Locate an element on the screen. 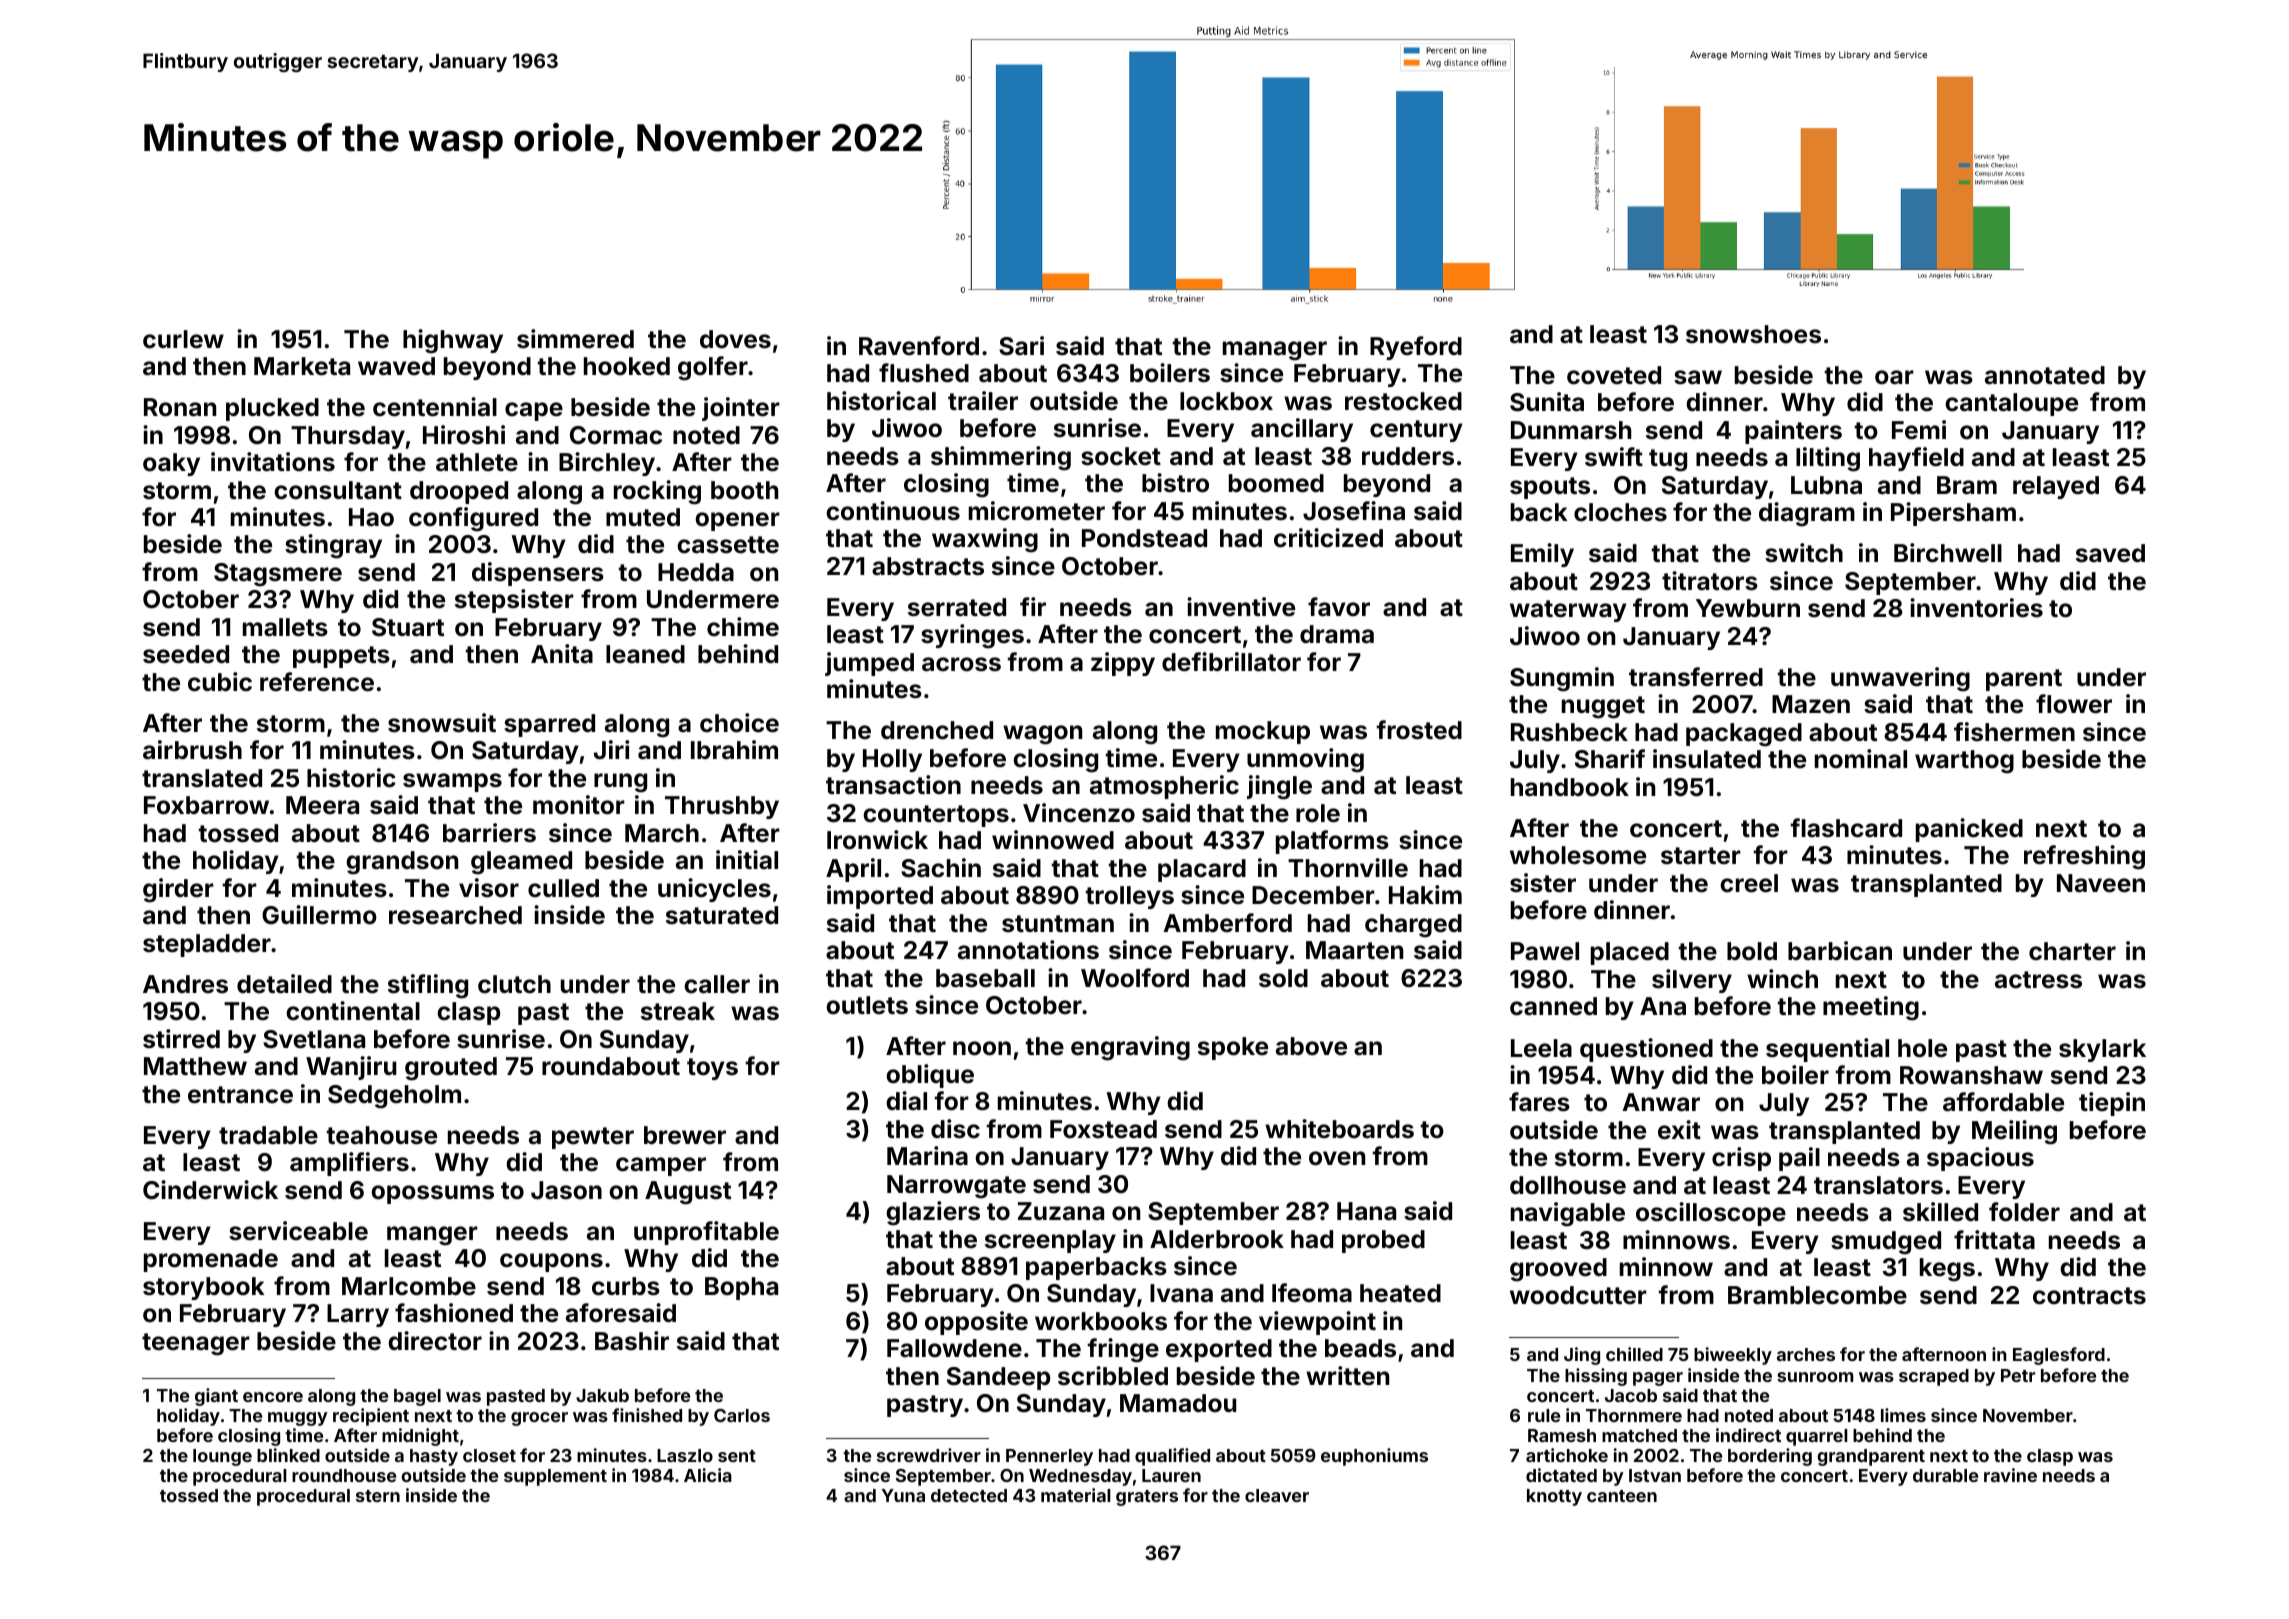 The image size is (2289, 1619). manger is located at coordinates (432, 1236).
